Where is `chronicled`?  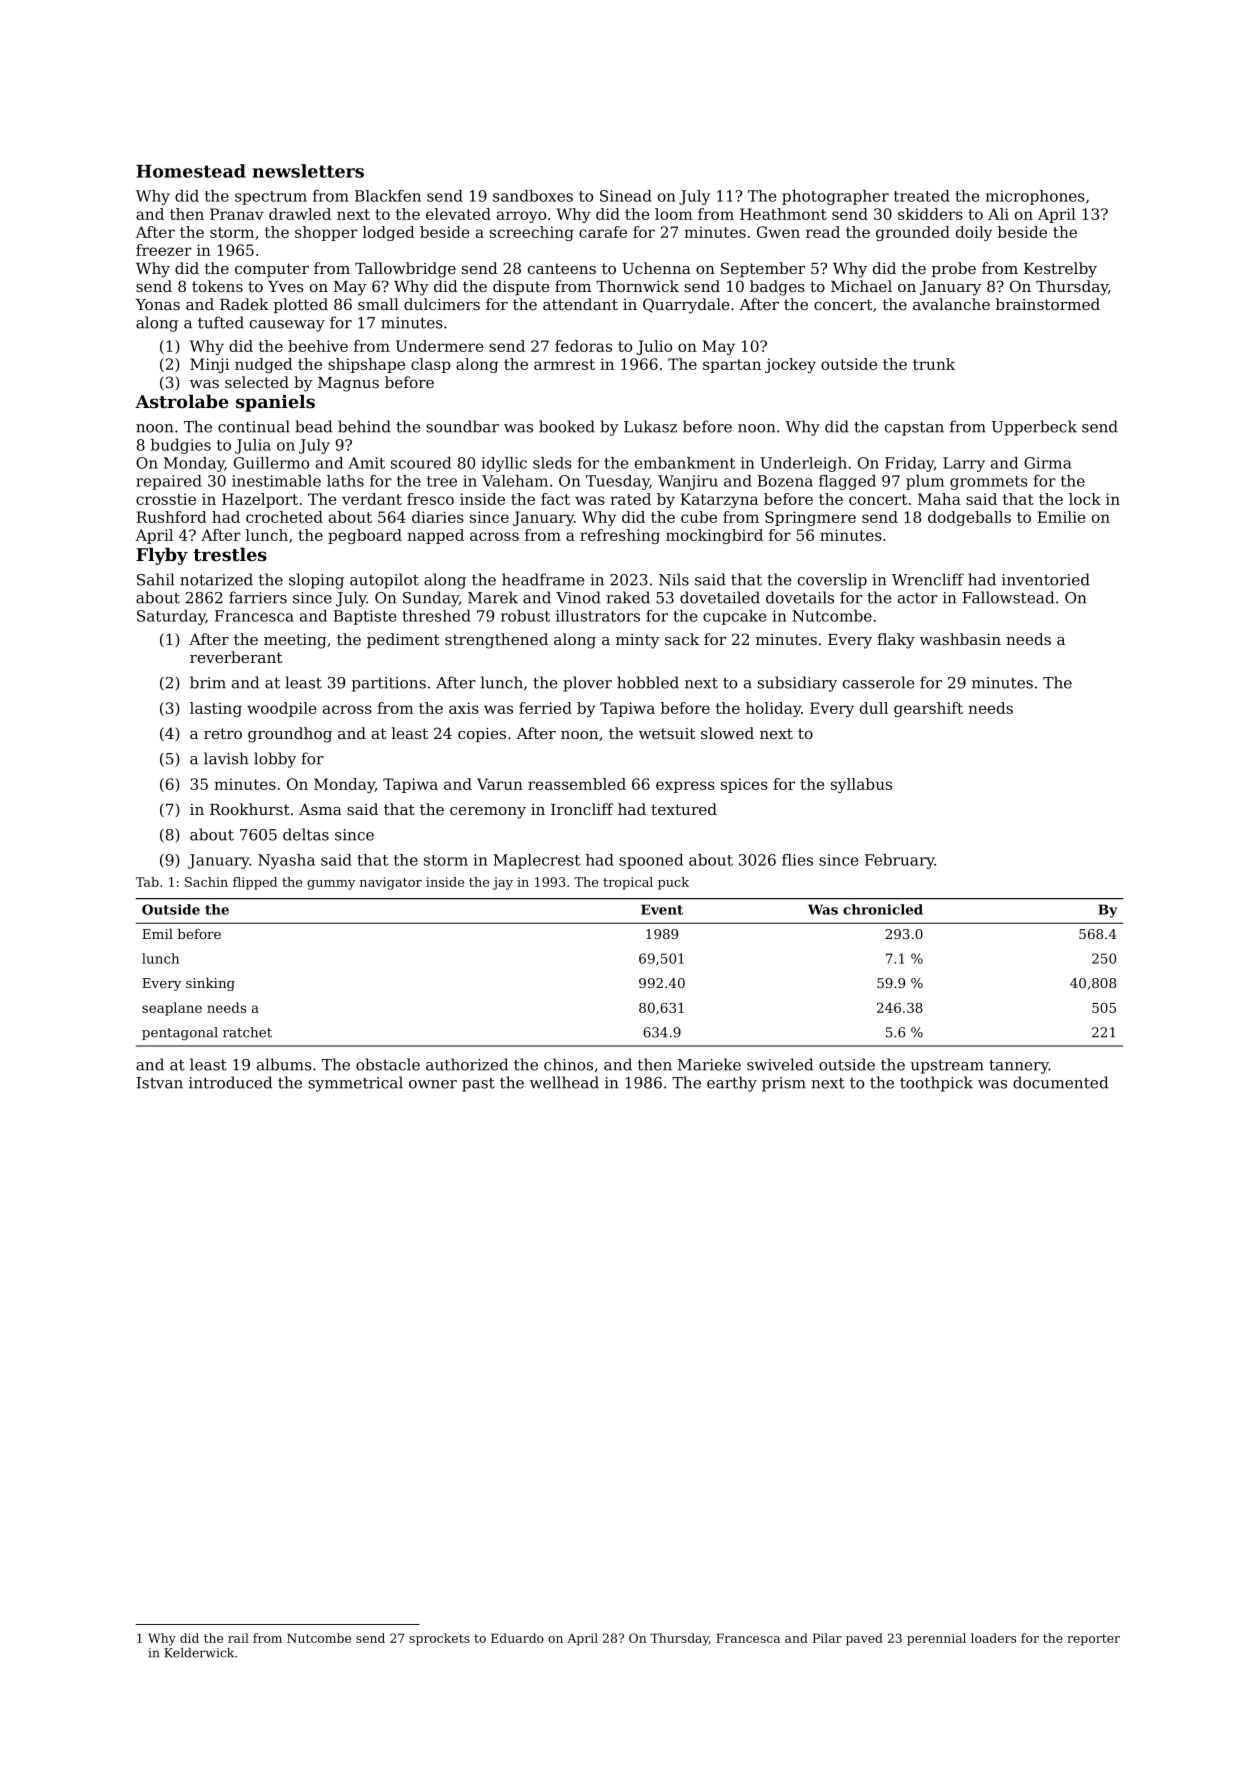 chronicled is located at coordinates (883, 909).
